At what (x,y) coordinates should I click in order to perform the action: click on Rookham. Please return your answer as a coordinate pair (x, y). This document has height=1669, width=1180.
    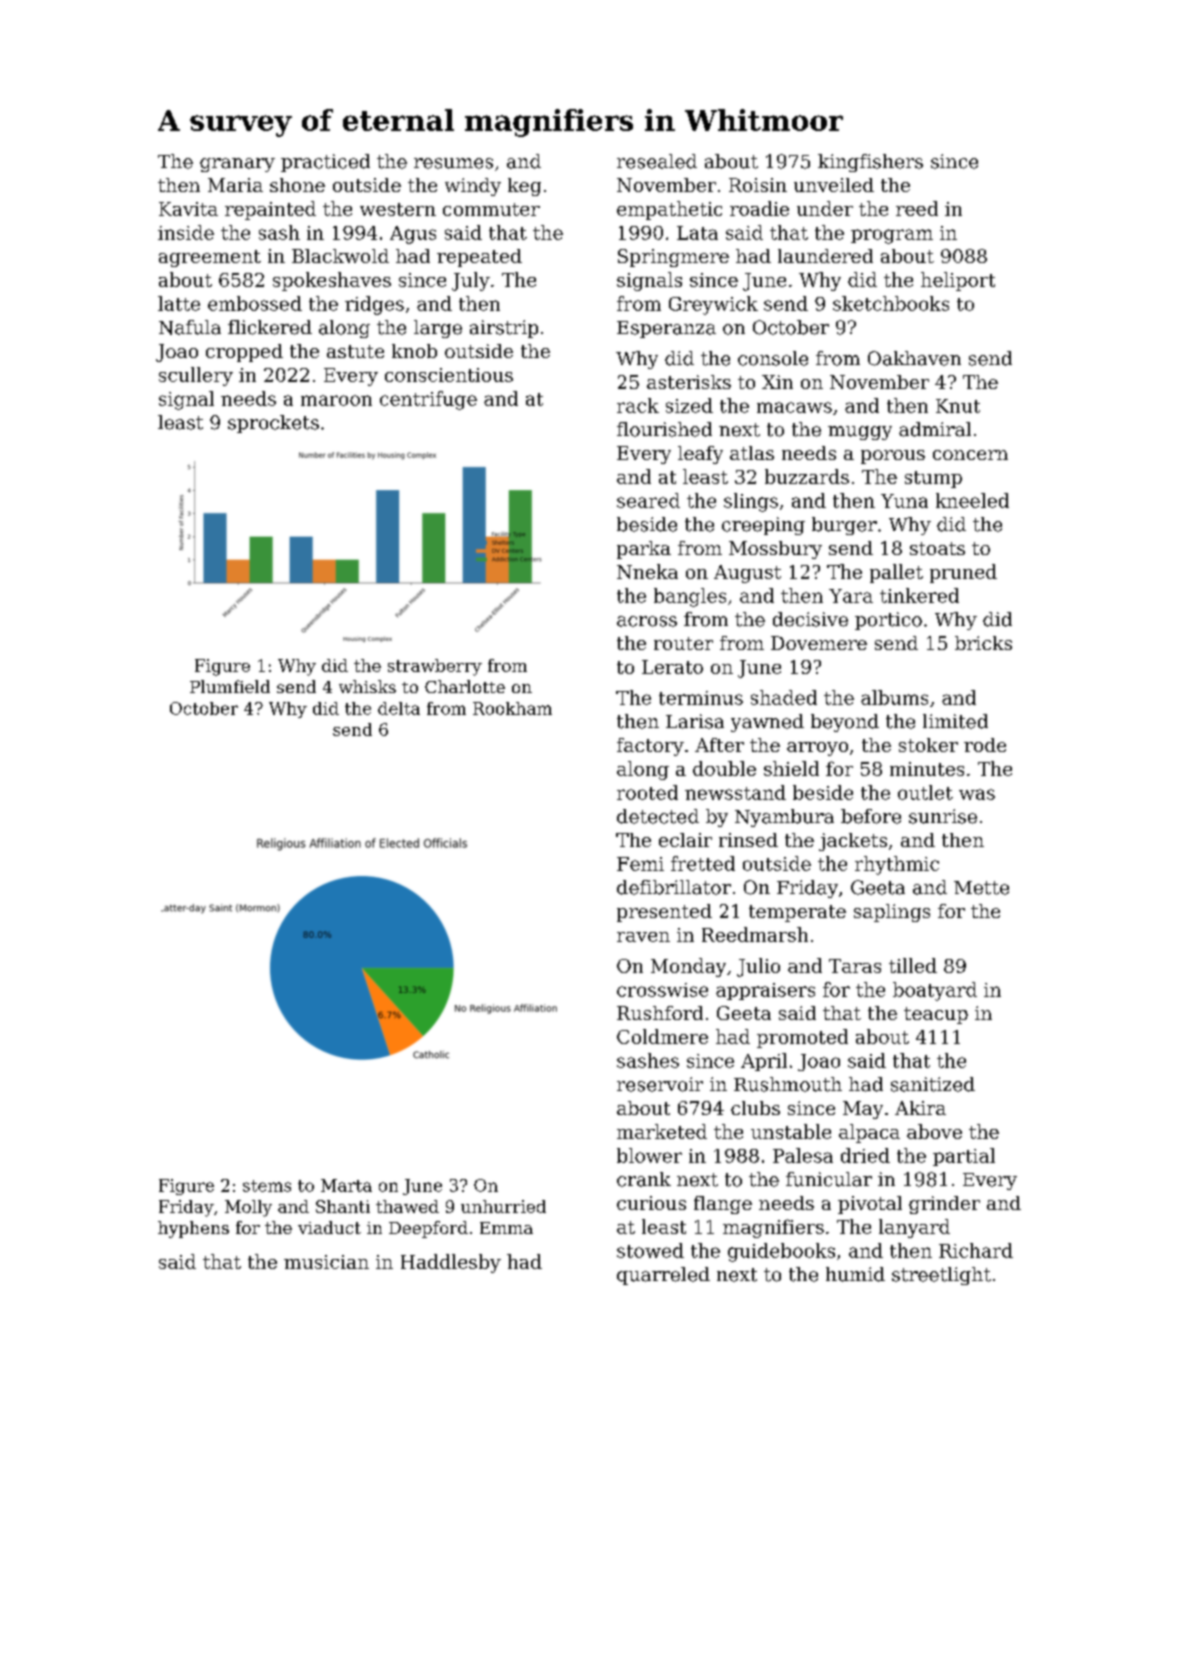
    Looking at the image, I should click on (512, 708).
